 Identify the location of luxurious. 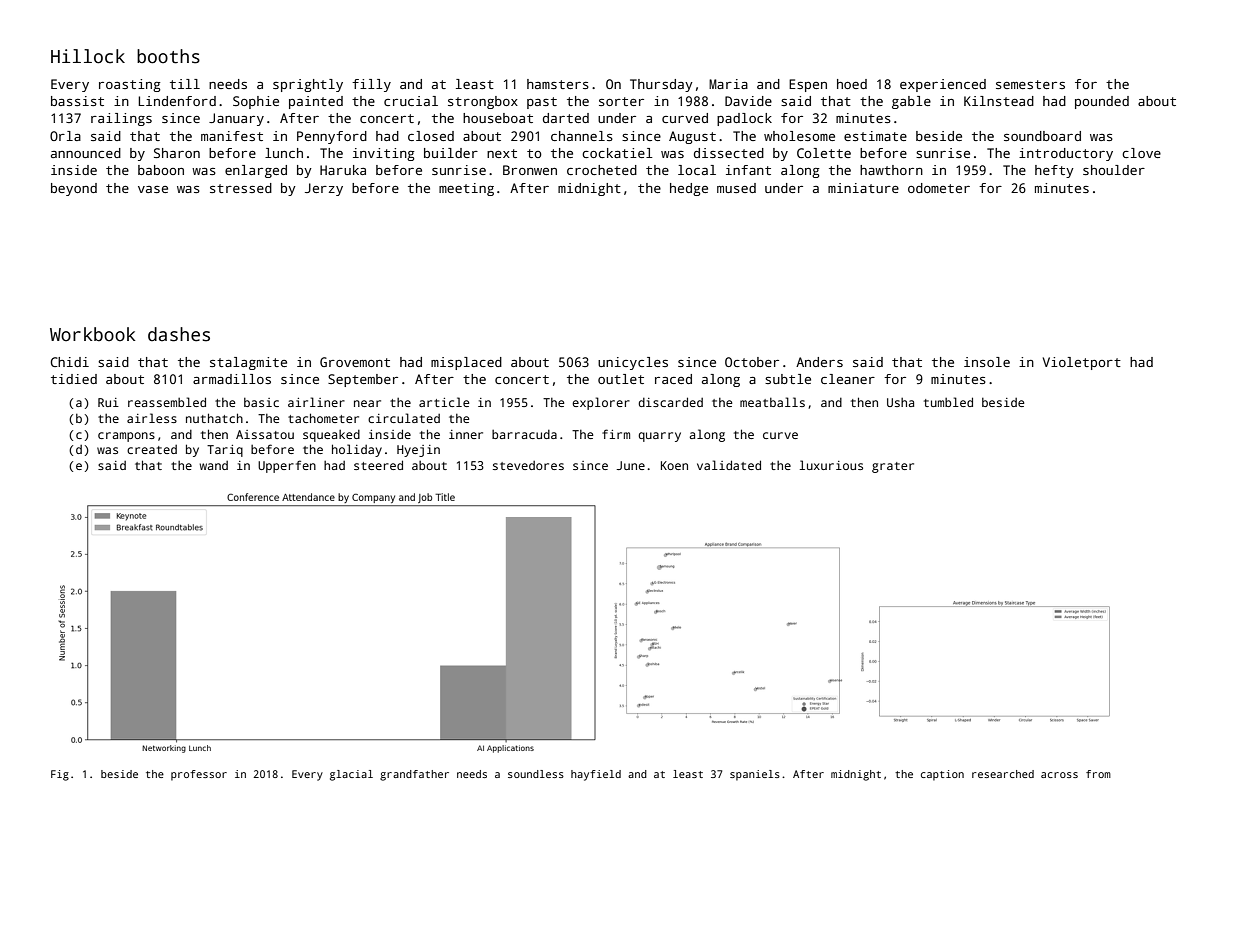
(831, 465).
